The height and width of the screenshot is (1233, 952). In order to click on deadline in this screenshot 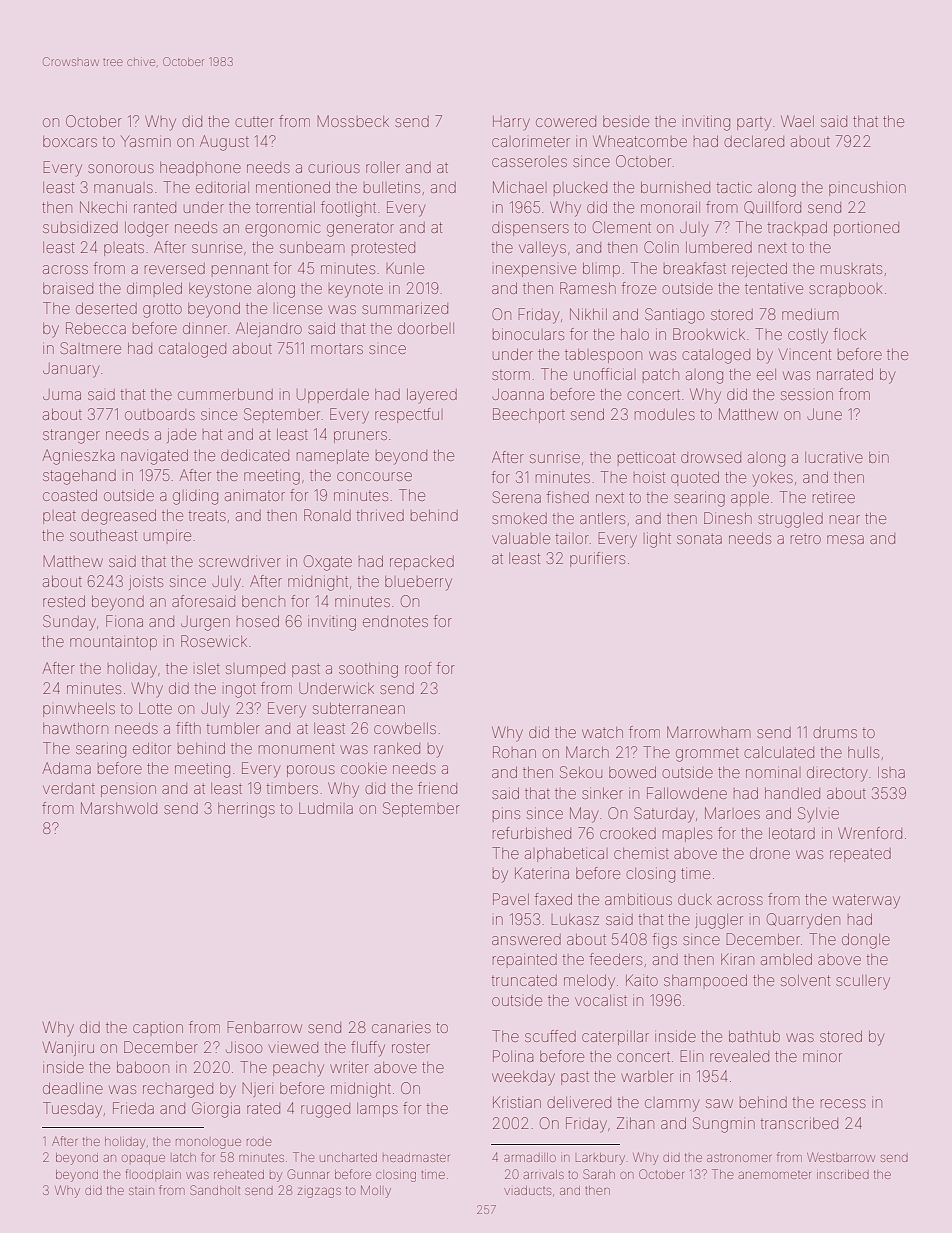, I will do `click(73, 1088)`.
